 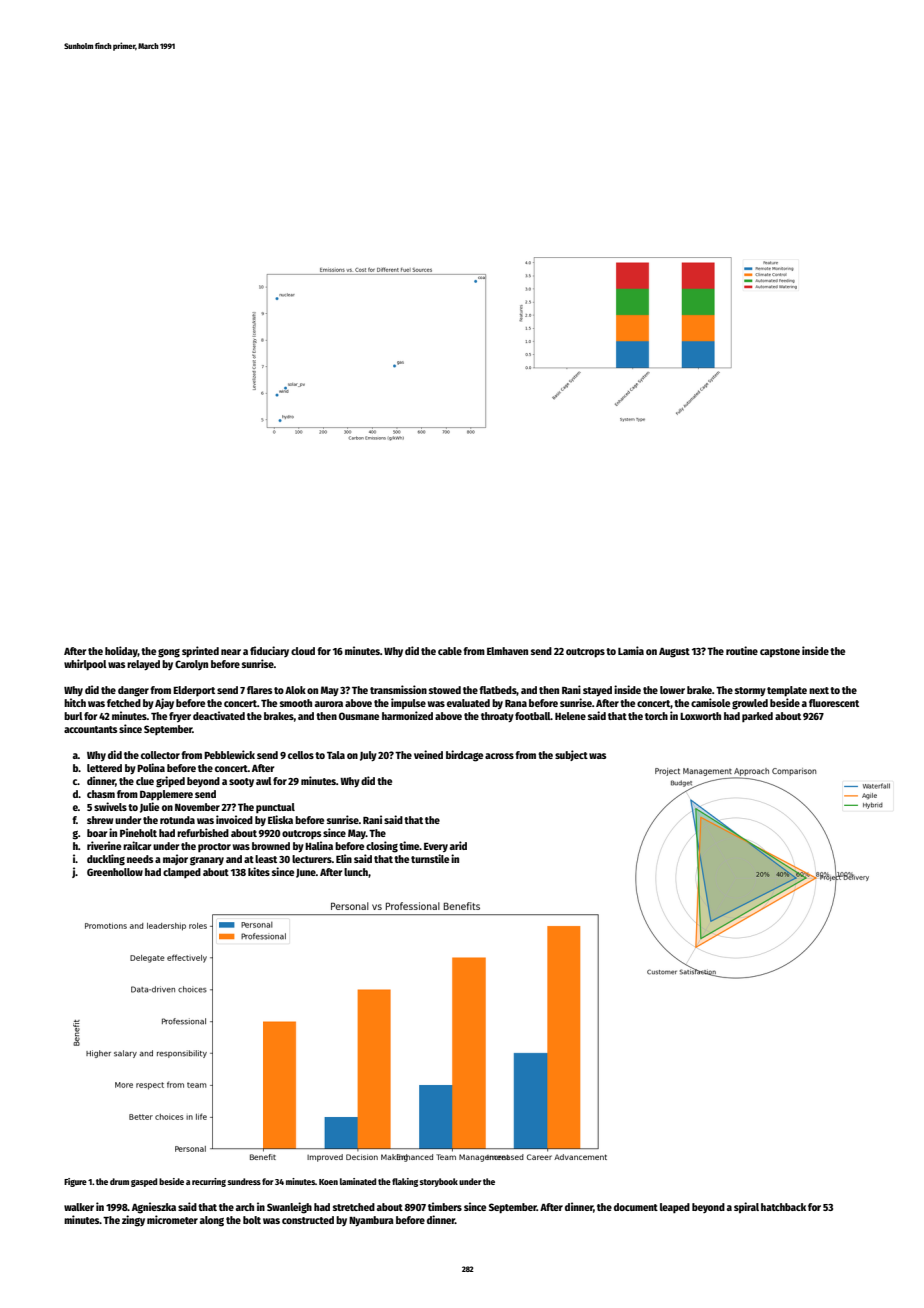 What do you see at coordinates (675, 1208) in the screenshot?
I see `leaped` at bounding box center [675, 1208].
